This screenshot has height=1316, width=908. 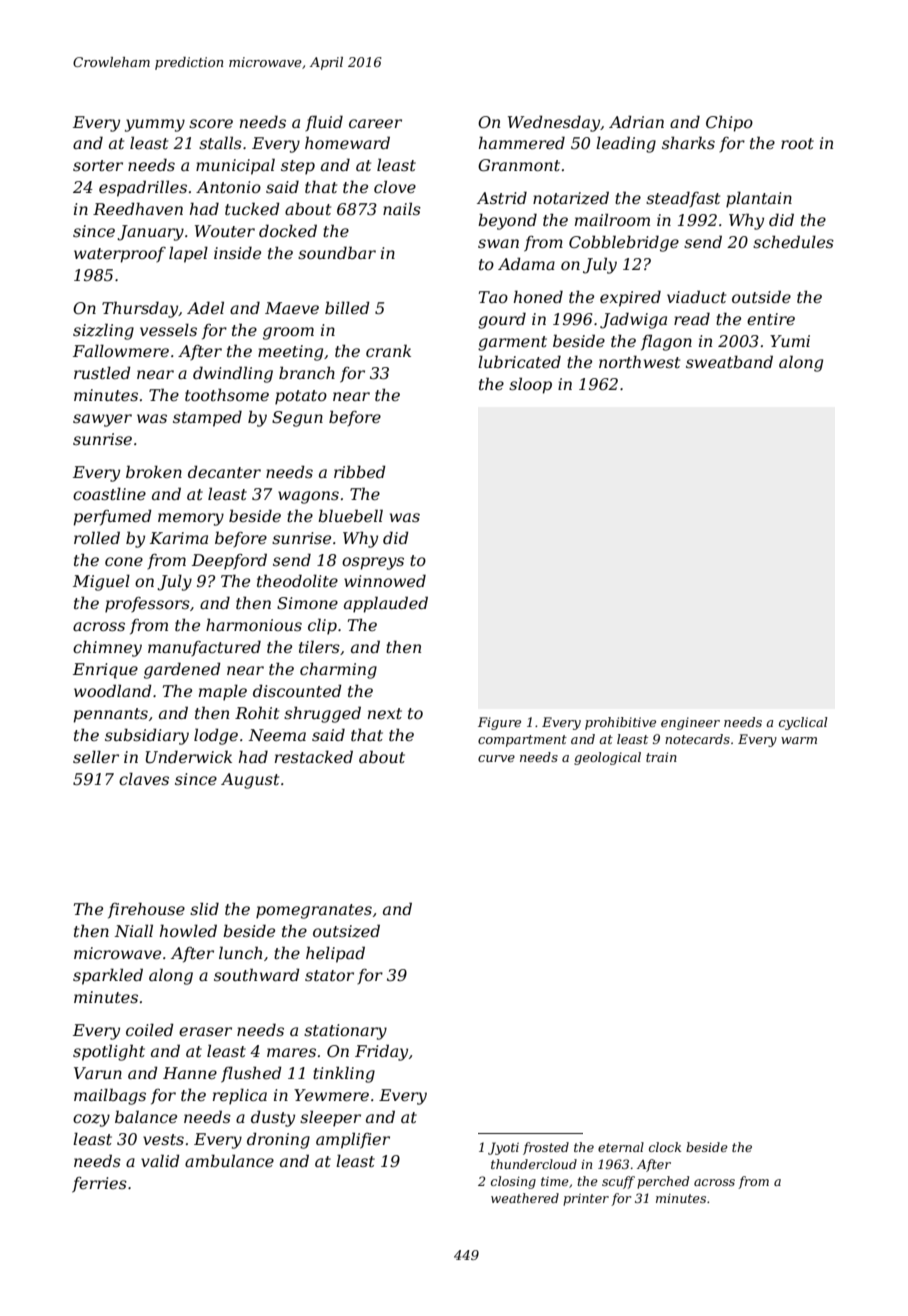 I want to click on rolled, so click(x=97, y=537).
